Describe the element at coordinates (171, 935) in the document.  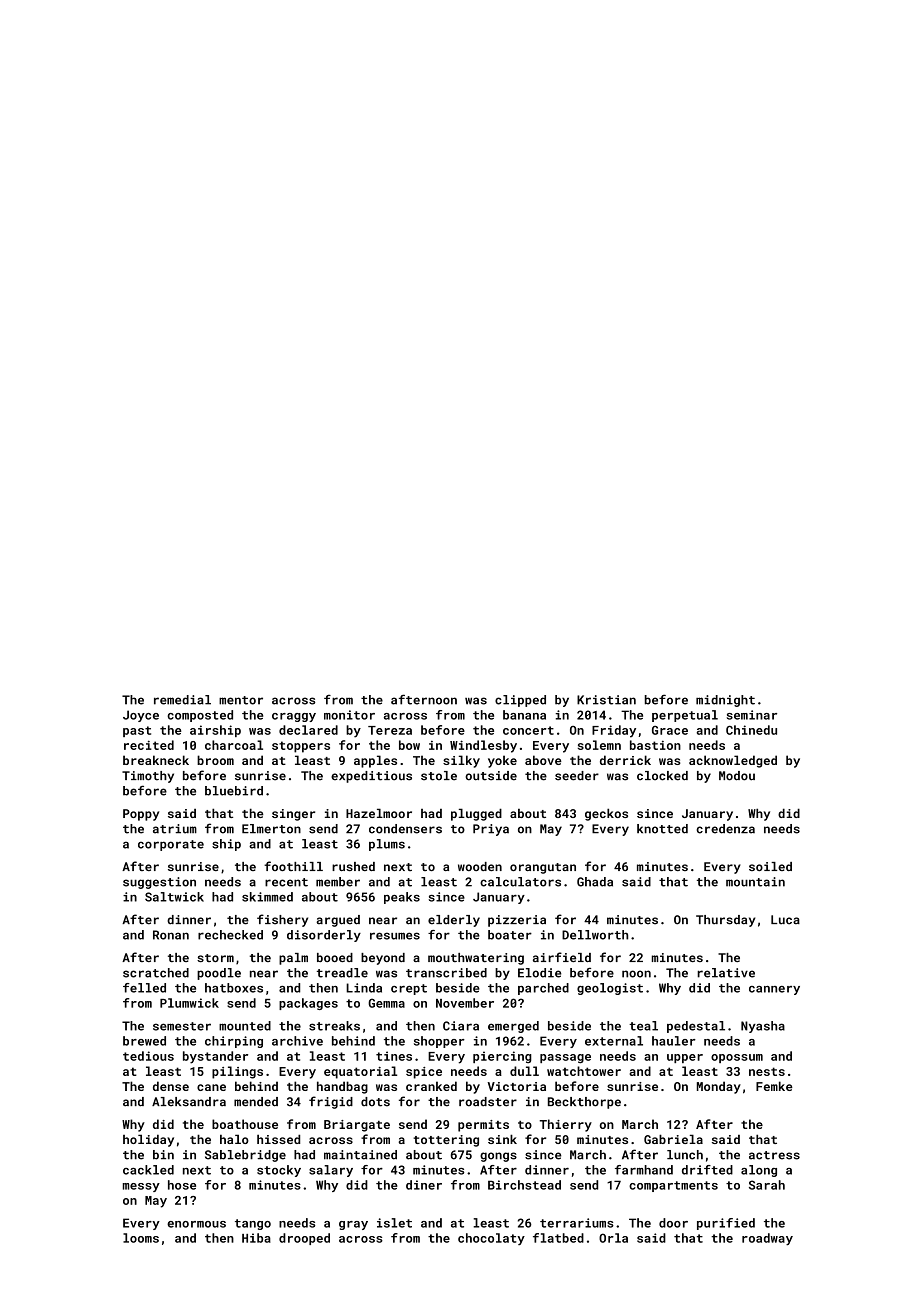
I see `Ronan` at that location.
